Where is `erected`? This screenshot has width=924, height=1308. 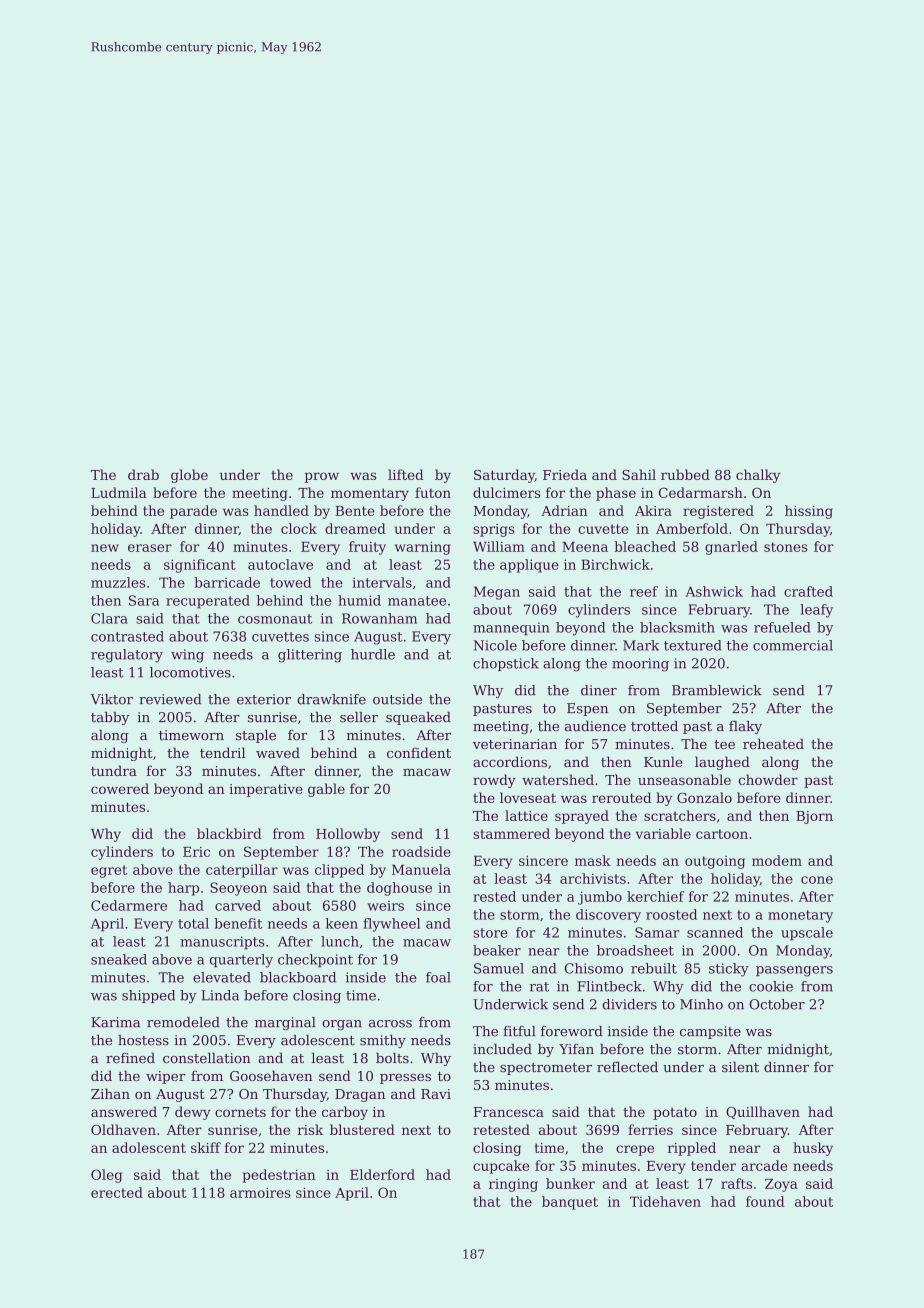 erected is located at coordinates (117, 1192).
